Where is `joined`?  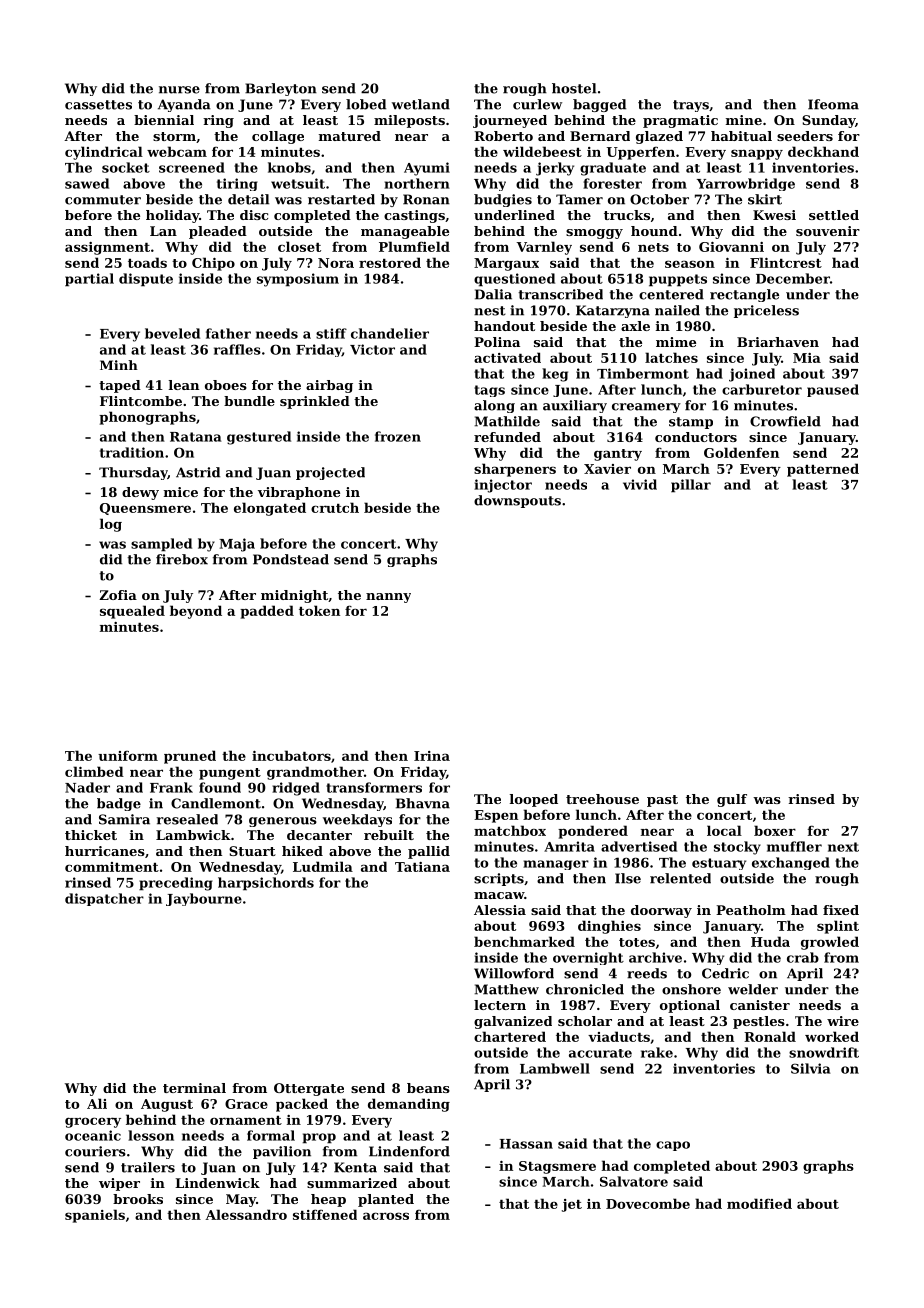
joined is located at coordinates (752, 375).
